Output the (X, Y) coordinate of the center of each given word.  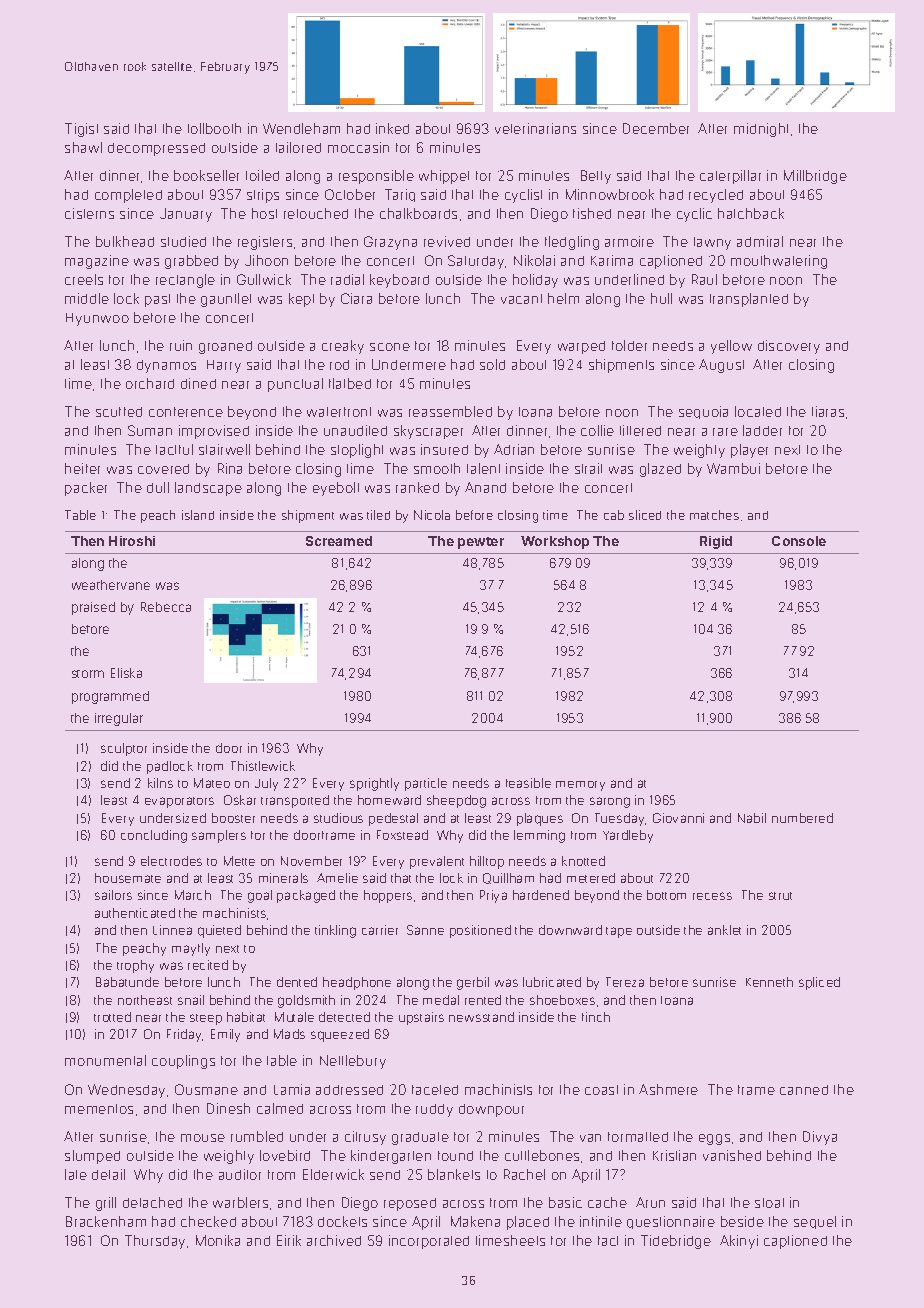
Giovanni (678, 818)
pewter (481, 543)
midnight (761, 130)
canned (804, 1090)
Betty (596, 177)
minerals (283, 878)
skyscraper (428, 432)
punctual (295, 385)
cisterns (89, 213)
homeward (389, 800)
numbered (802, 818)
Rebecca (166, 607)
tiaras (828, 411)
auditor (240, 1174)
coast (601, 1090)
